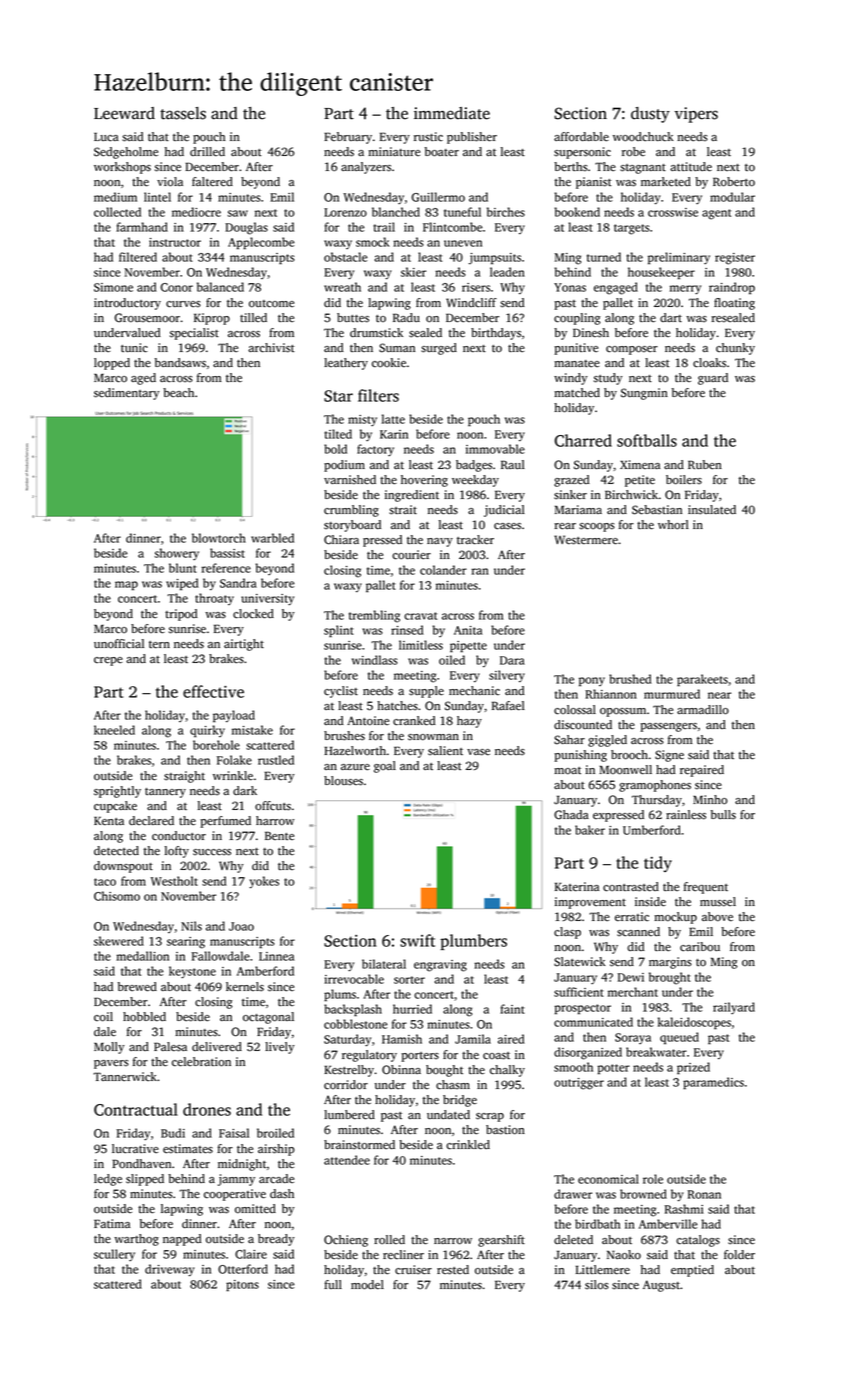 This document has width=849, height=1400. Describe the element at coordinates (576, 349) in the document. I see `punitive` at that location.
